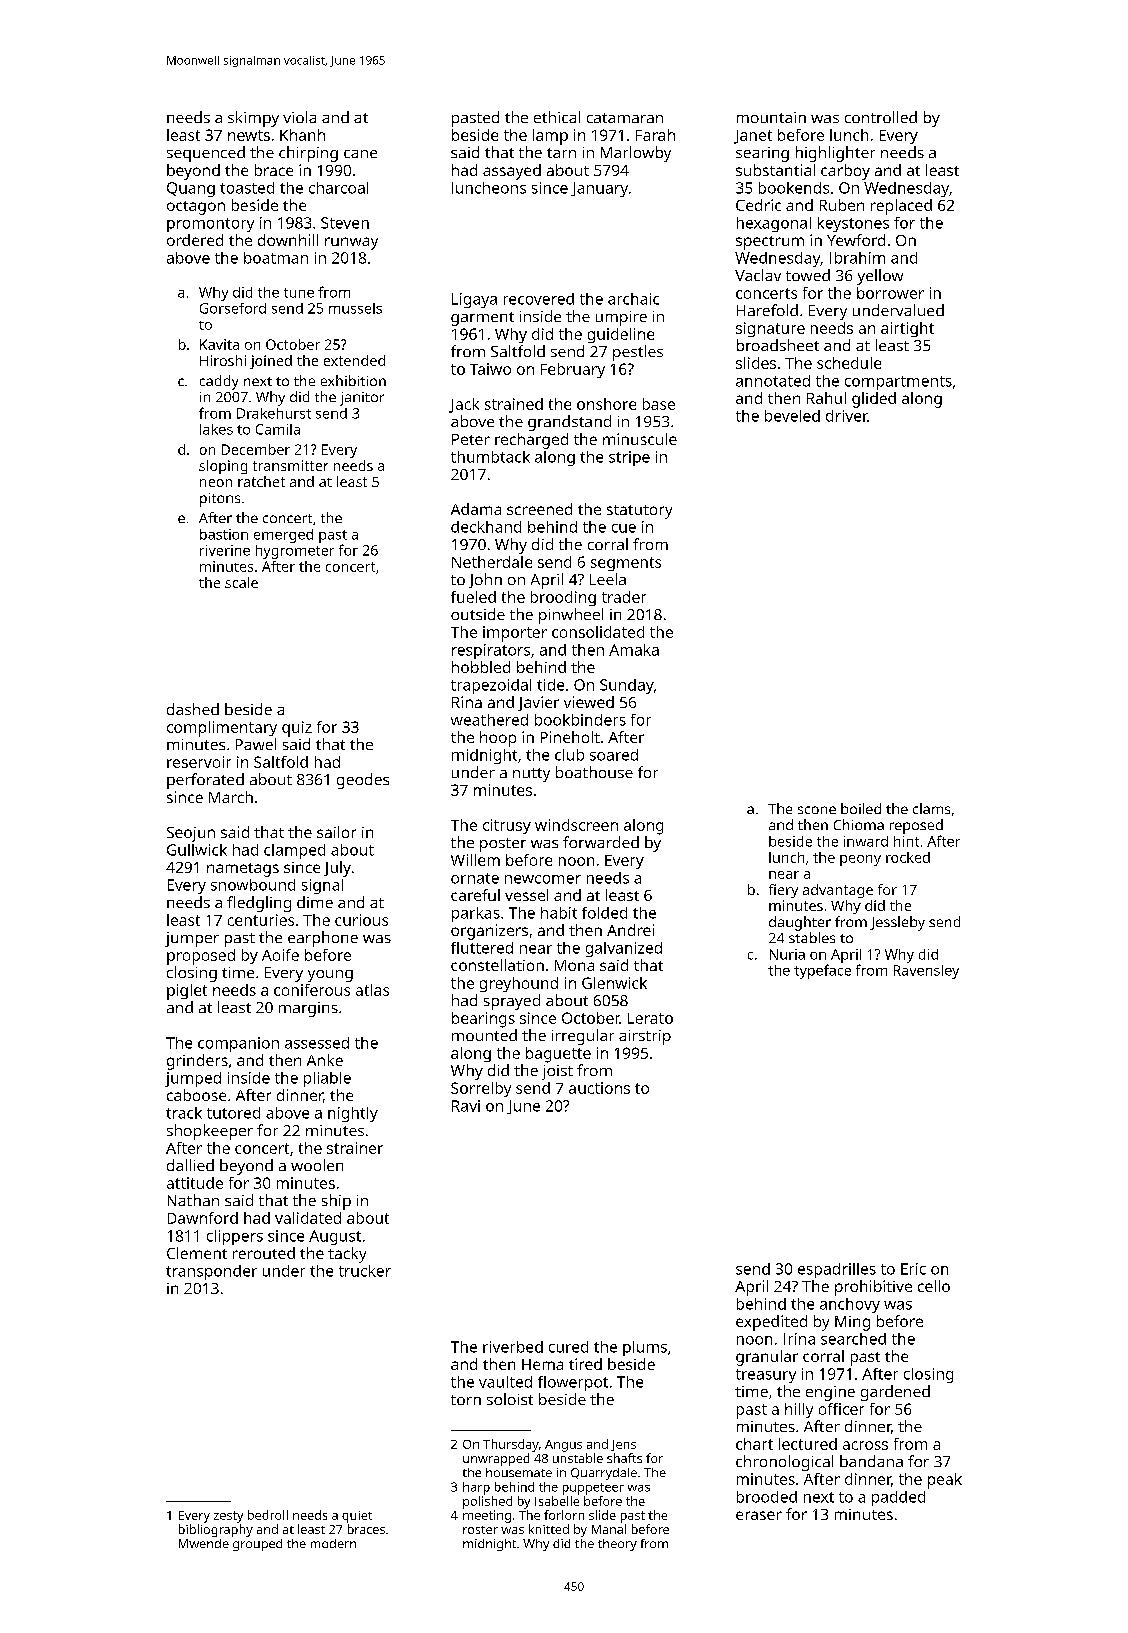 The image size is (1128, 1633). I want to click on Ravensley, so click(926, 972).
